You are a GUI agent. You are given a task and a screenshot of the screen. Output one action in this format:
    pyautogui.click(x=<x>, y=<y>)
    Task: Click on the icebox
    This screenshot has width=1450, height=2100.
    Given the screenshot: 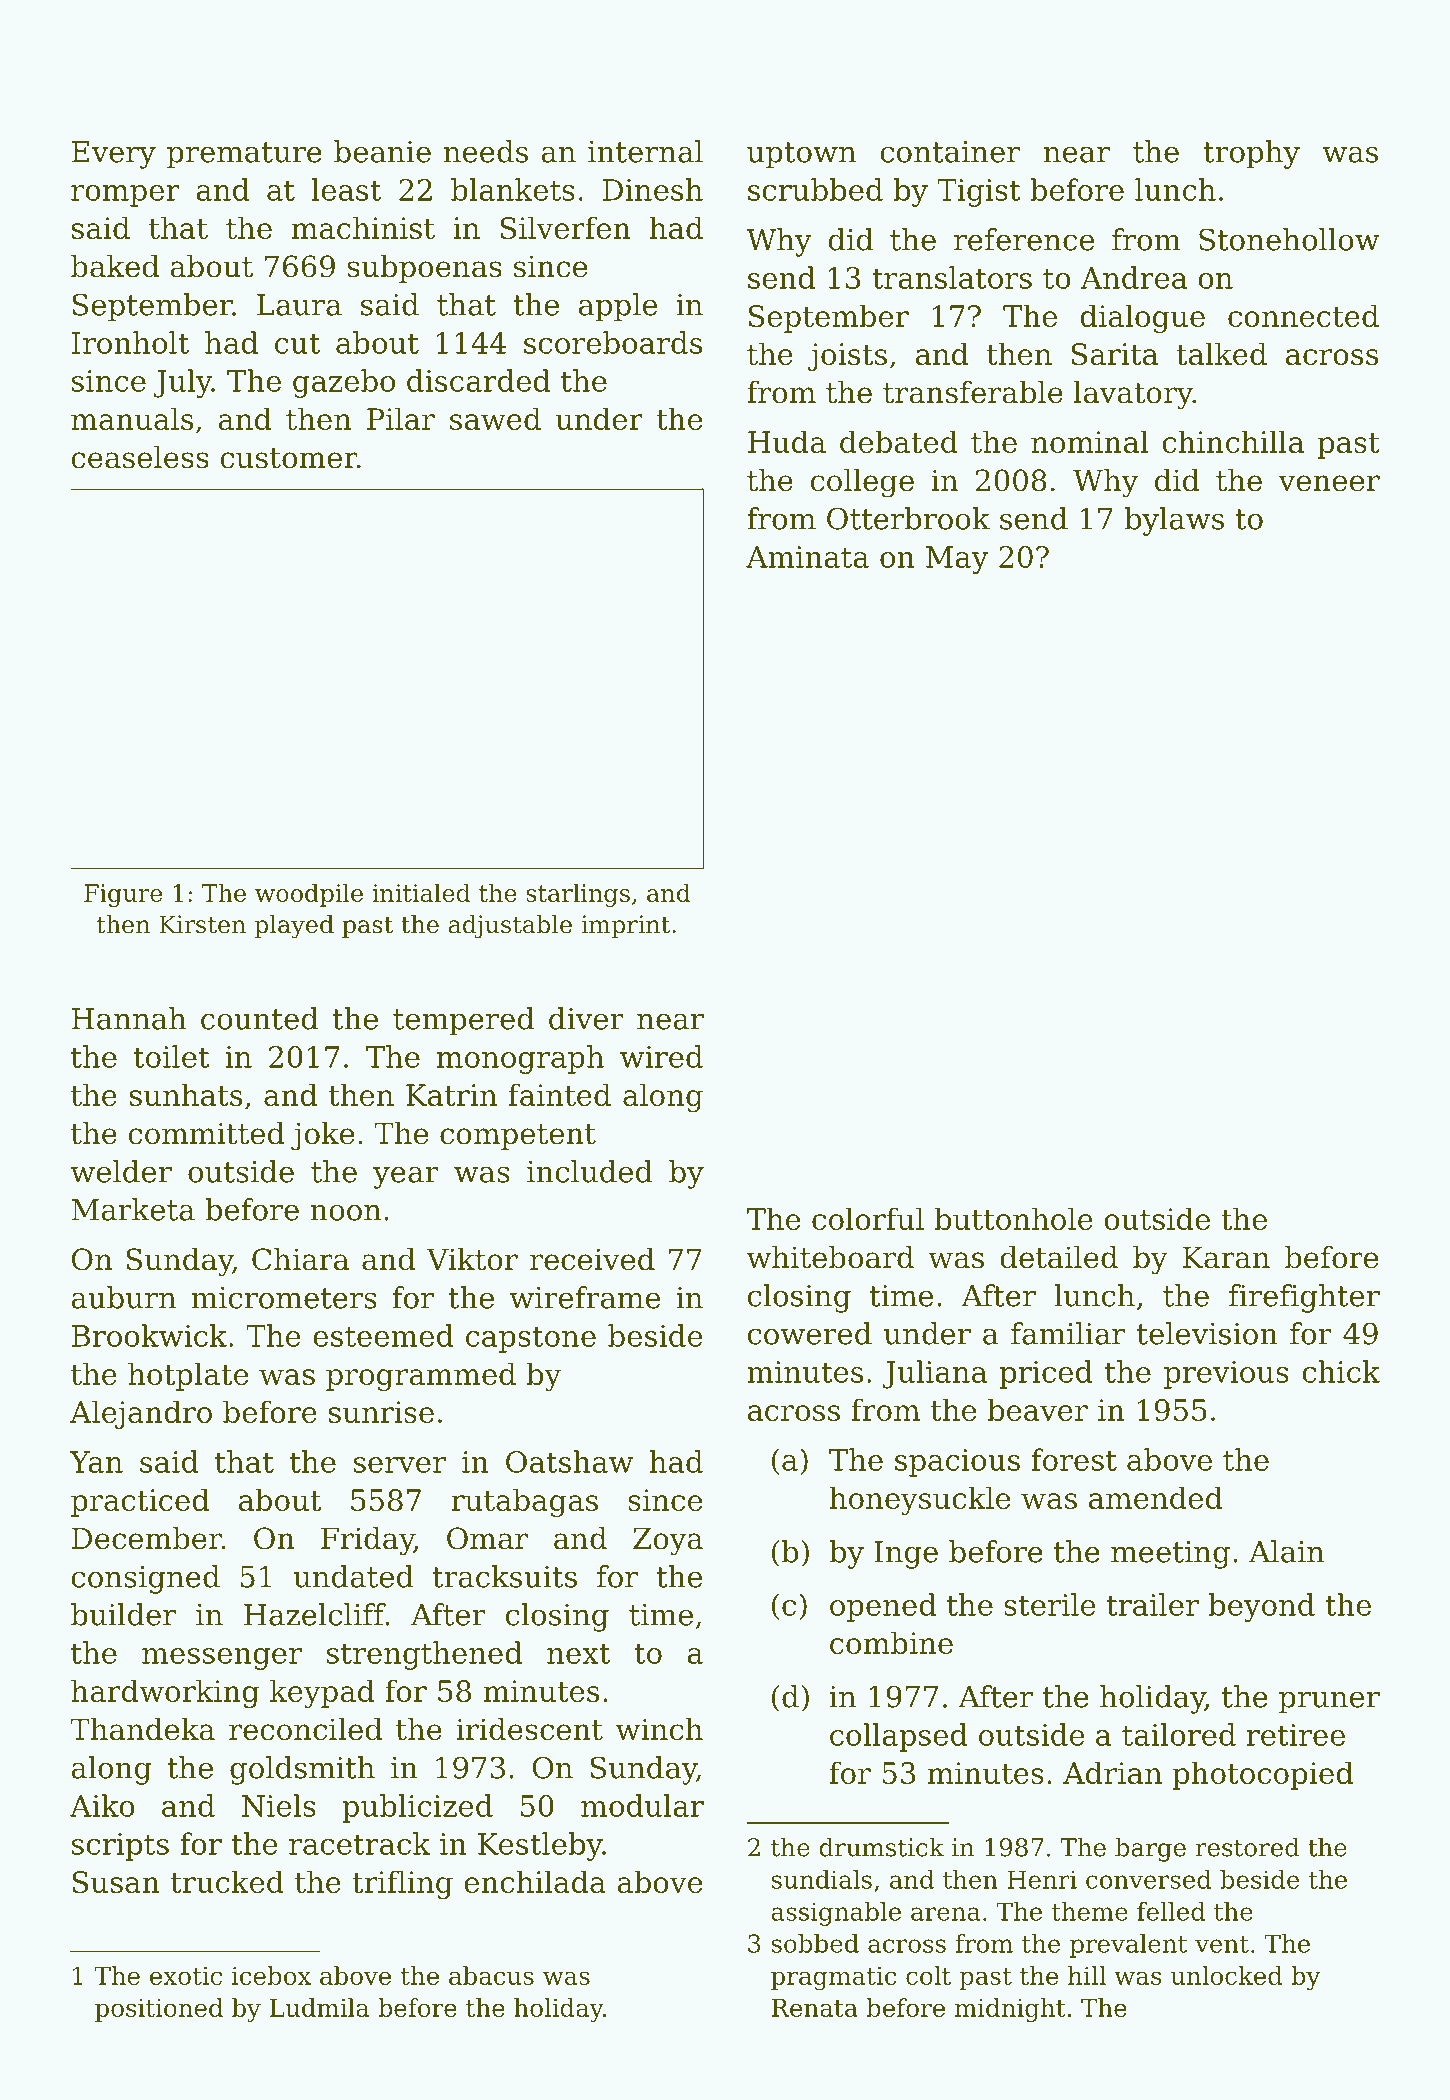 What is the action you would take?
    pyautogui.click(x=271, y=1975)
